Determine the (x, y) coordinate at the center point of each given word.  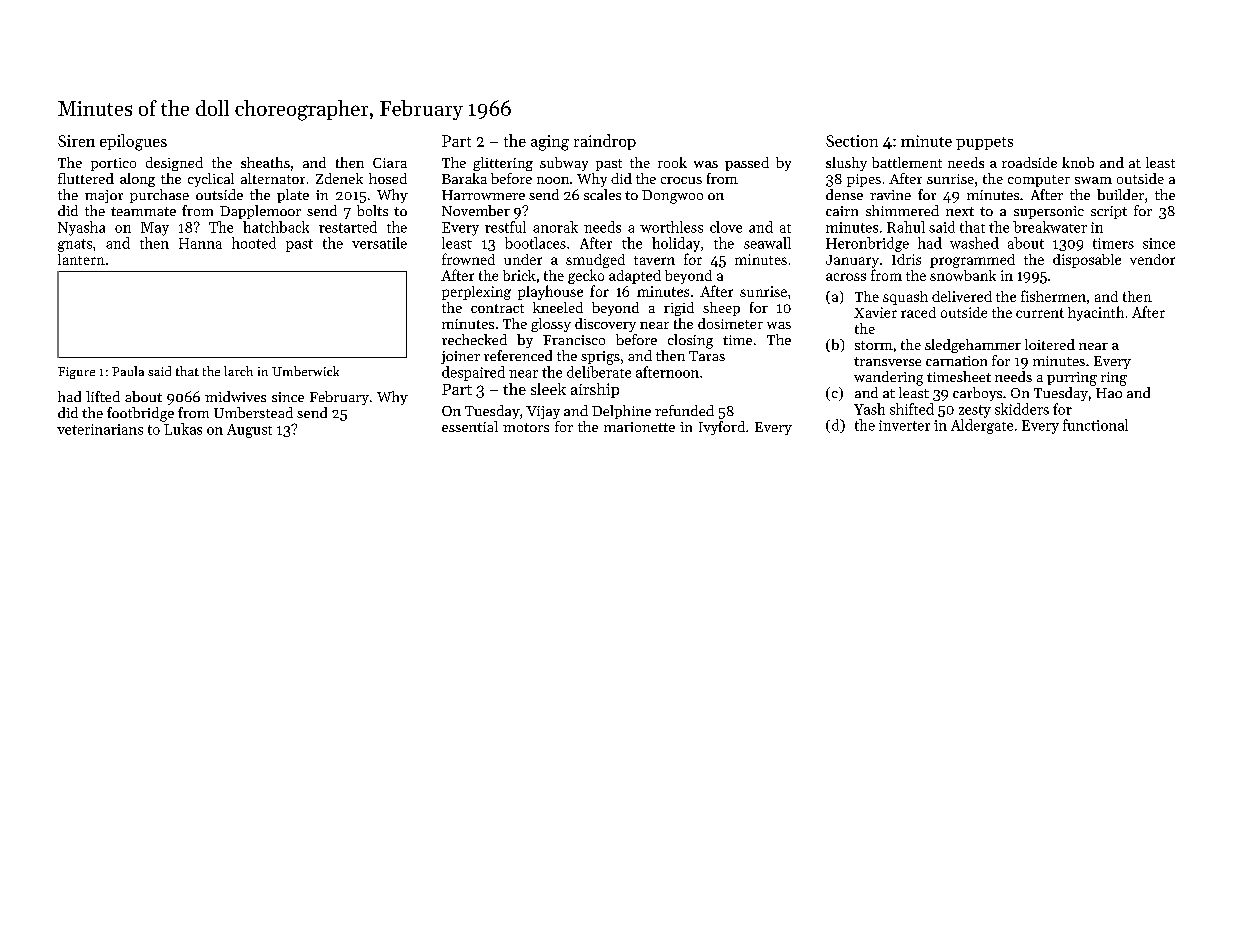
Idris (906, 259)
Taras (707, 356)
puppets (984, 143)
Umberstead (253, 412)
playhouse (550, 292)
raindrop (605, 142)
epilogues (133, 142)
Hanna (200, 243)
